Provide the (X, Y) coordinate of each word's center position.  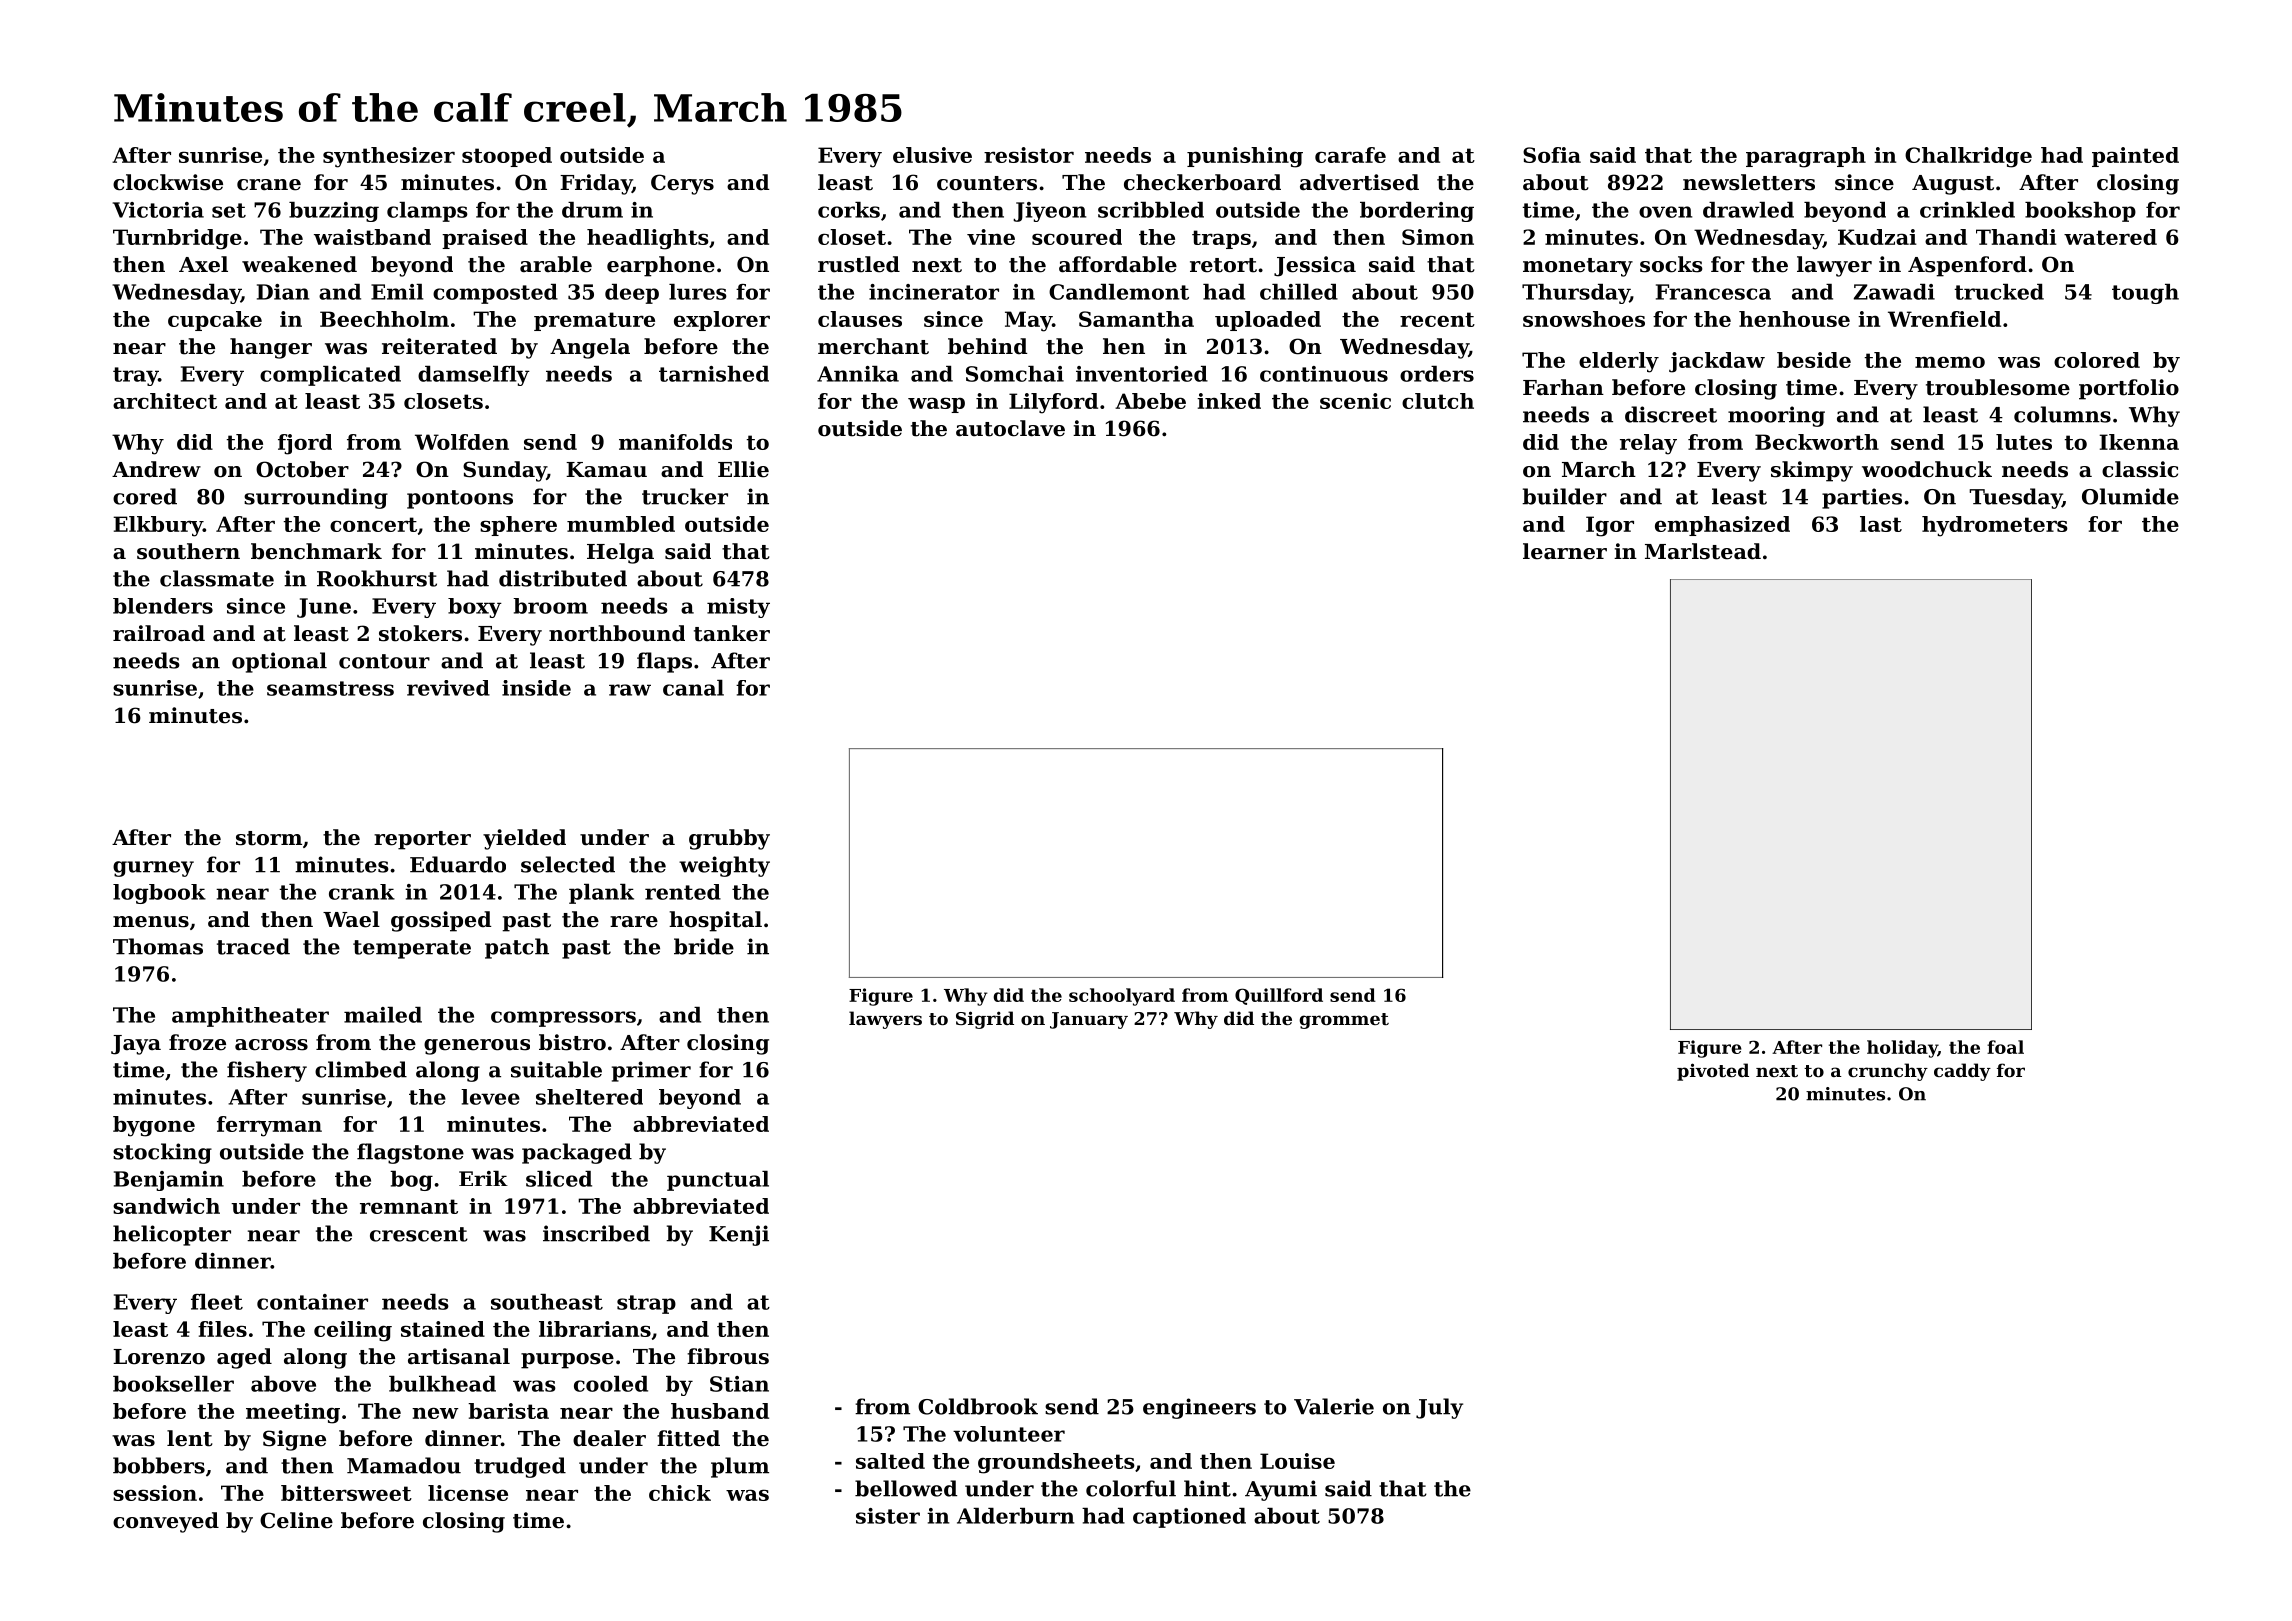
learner (1565, 551)
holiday (1902, 1049)
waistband (372, 237)
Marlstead (1703, 551)
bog (411, 1181)
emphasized (1722, 526)
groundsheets (1056, 1463)
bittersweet (346, 1493)
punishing (1245, 157)
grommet (1344, 1021)
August (1953, 185)
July (1439, 1408)
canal (693, 688)
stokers (420, 633)
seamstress (330, 688)
